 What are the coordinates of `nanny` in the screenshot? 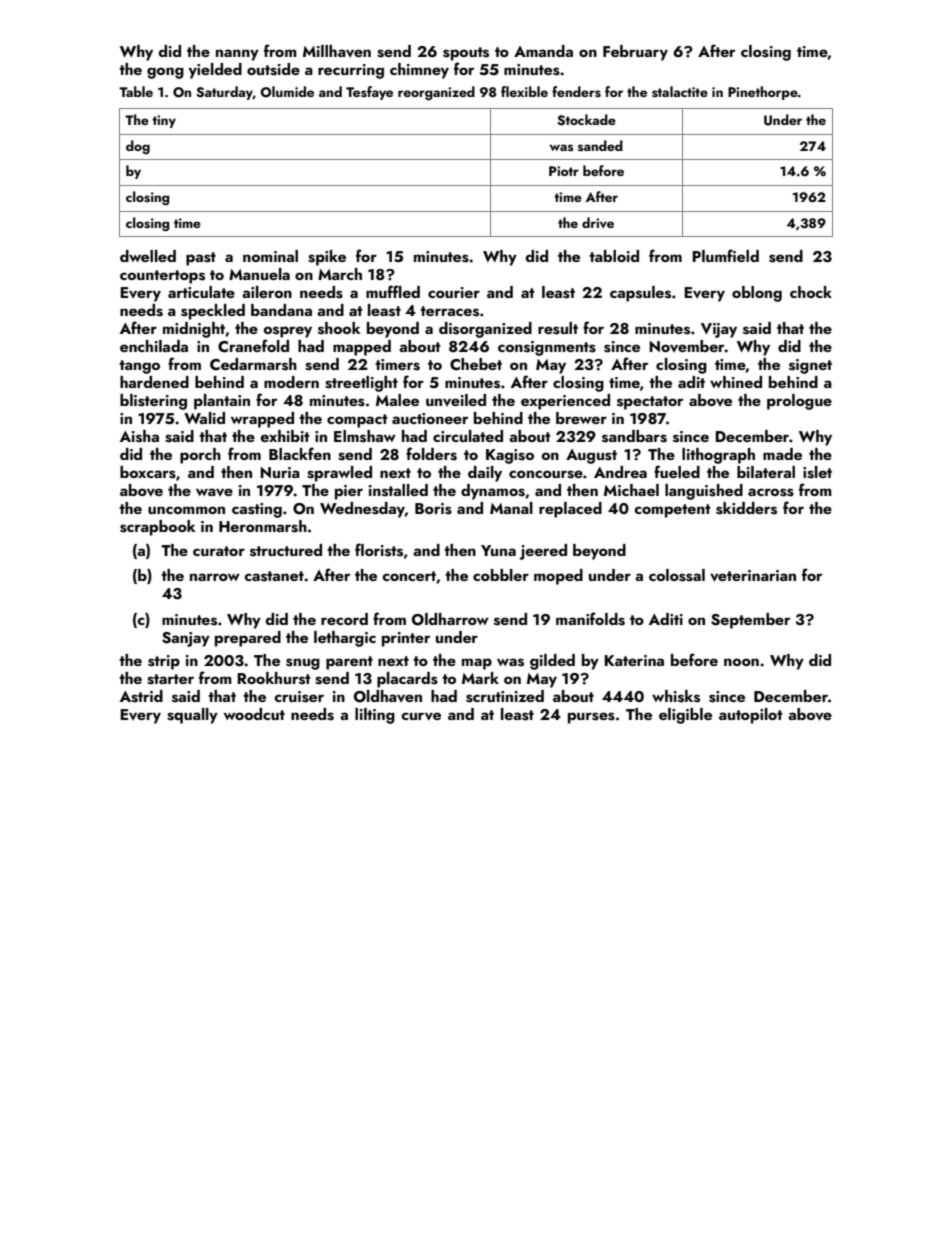 It's located at (237, 55).
